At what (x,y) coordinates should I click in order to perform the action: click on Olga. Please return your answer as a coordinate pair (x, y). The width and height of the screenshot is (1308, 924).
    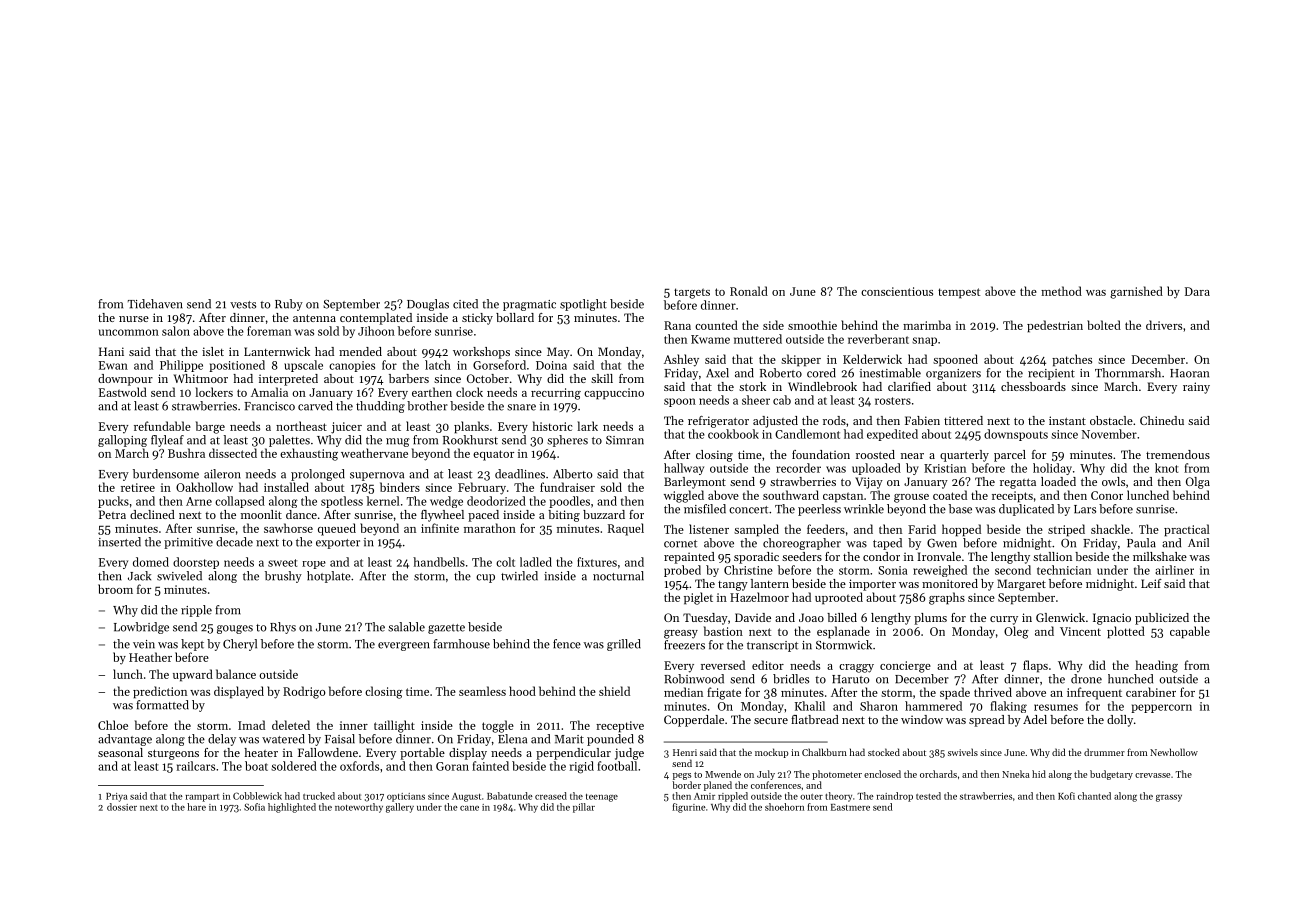
    Looking at the image, I should click on (1198, 483).
